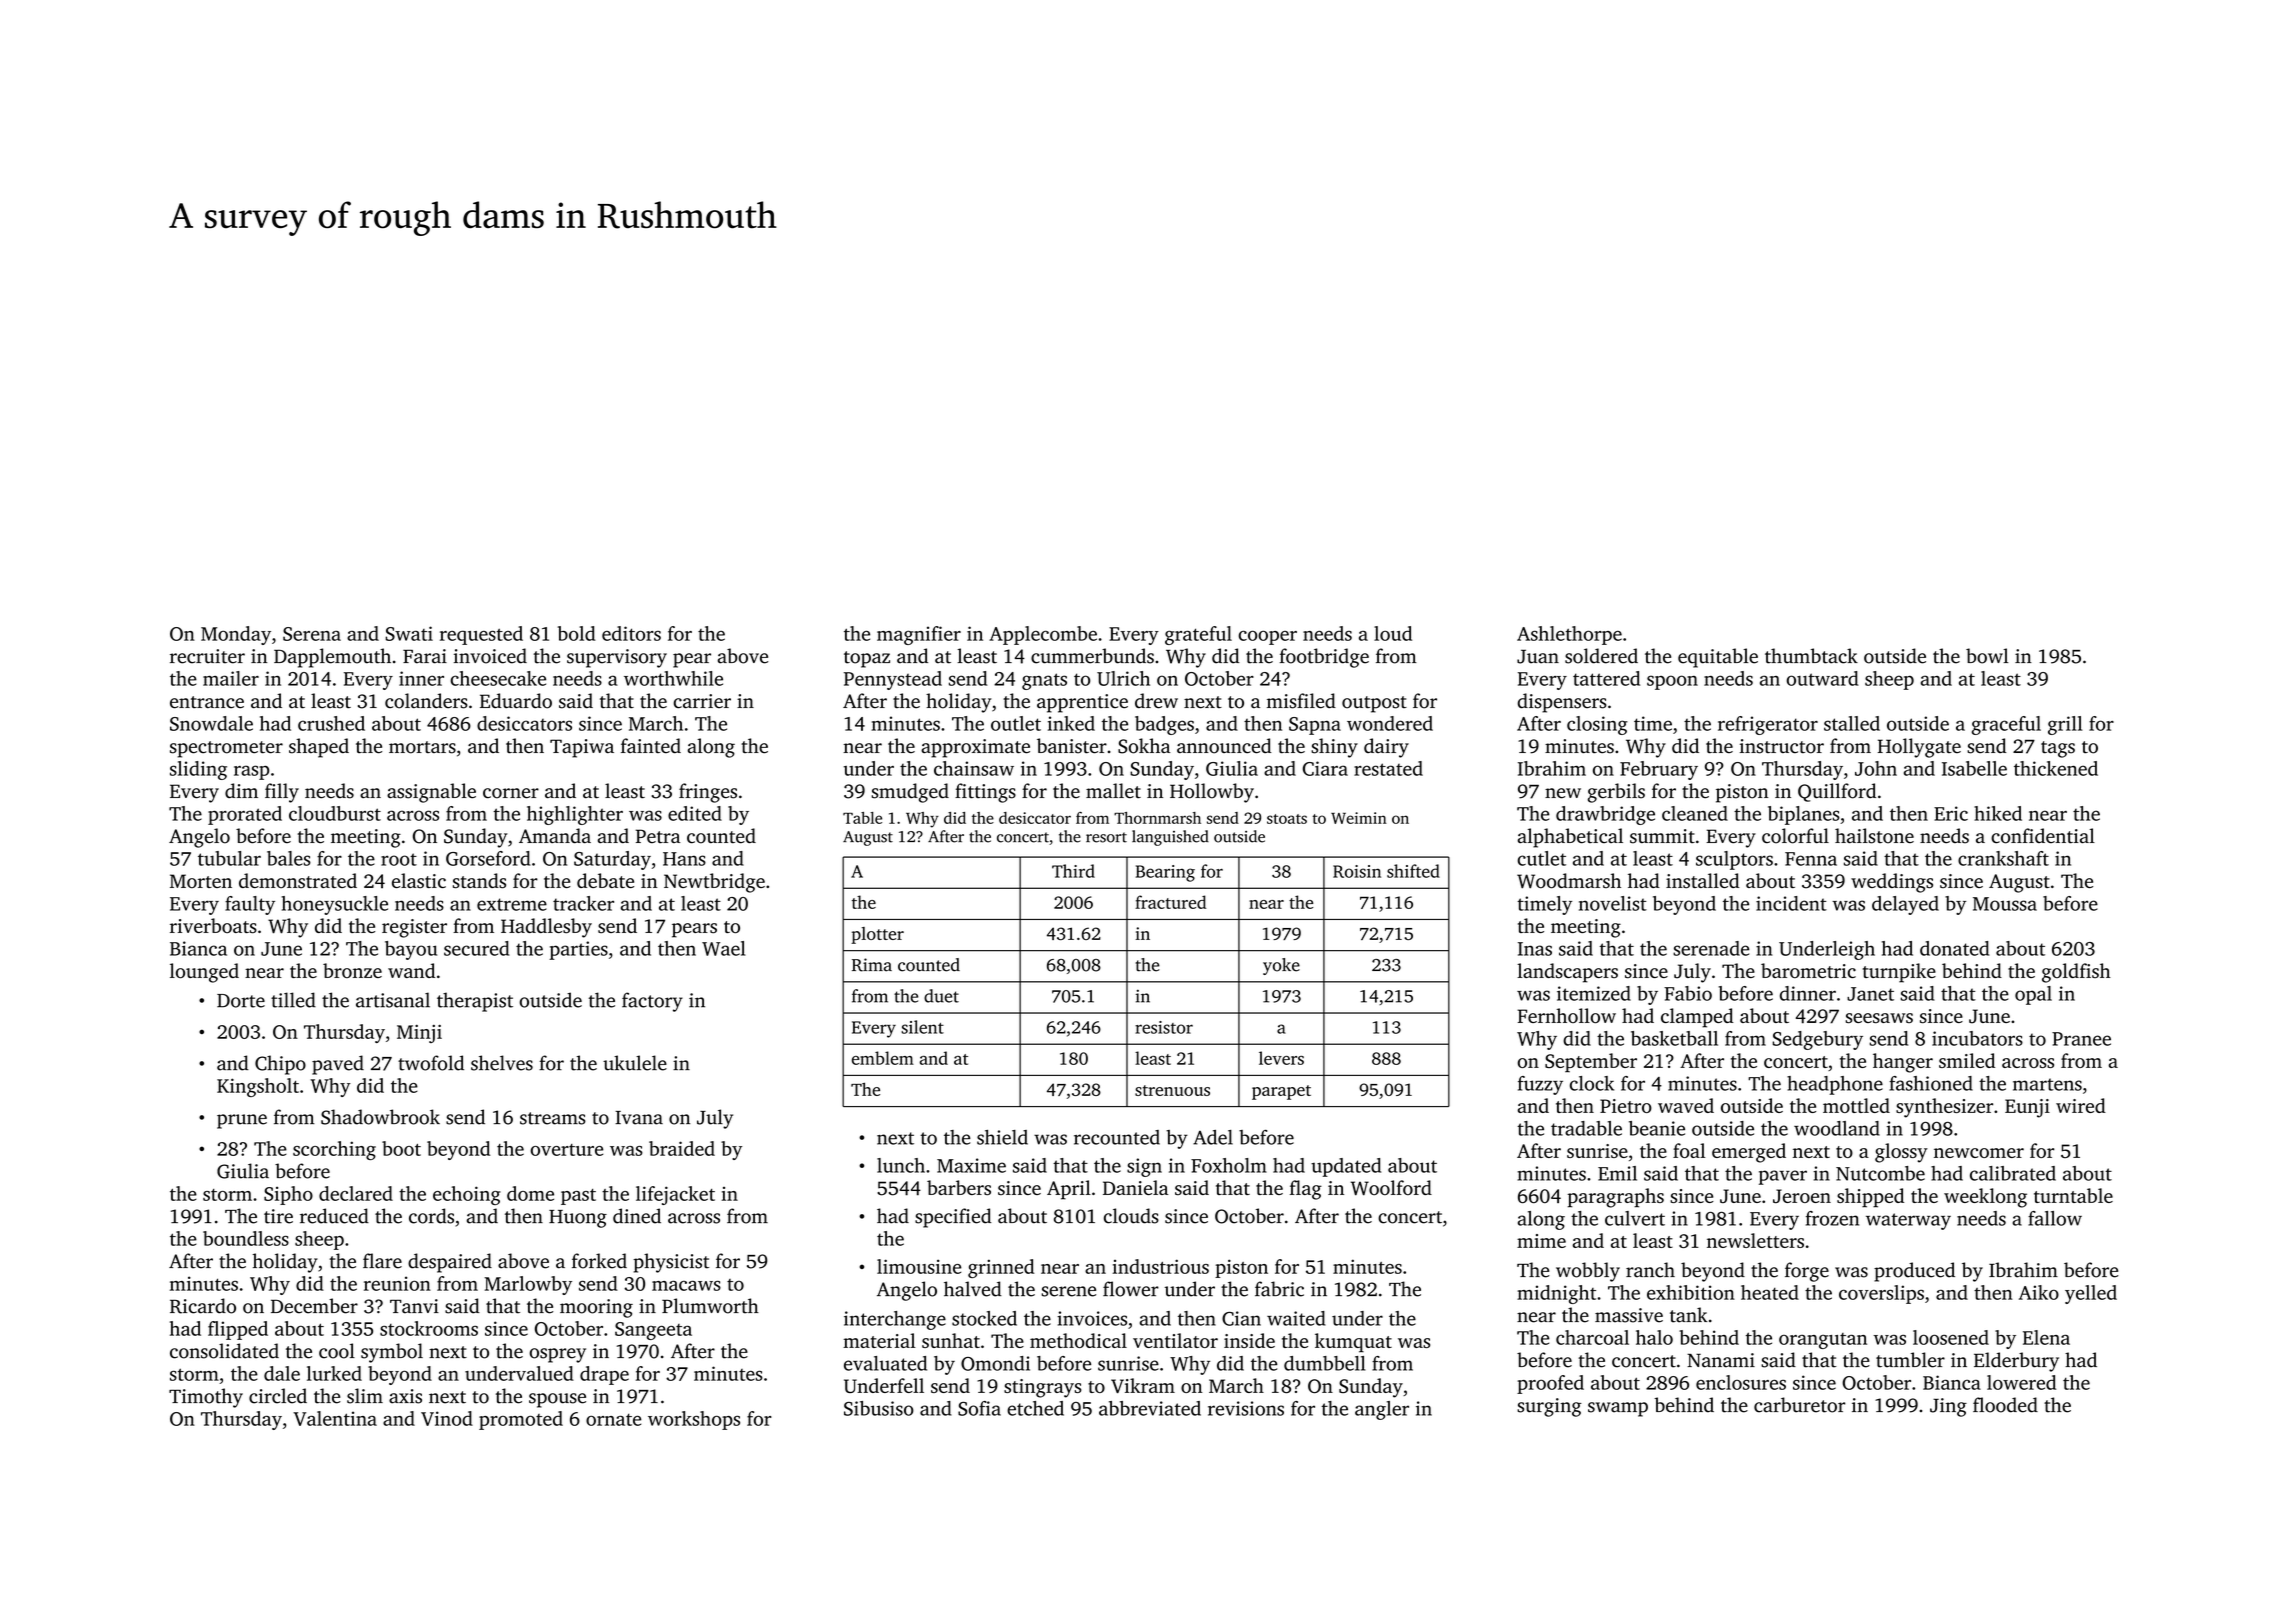 This document has width=2292, height=1620. What do you see at coordinates (2076, 973) in the document?
I see `goldfish` at bounding box center [2076, 973].
